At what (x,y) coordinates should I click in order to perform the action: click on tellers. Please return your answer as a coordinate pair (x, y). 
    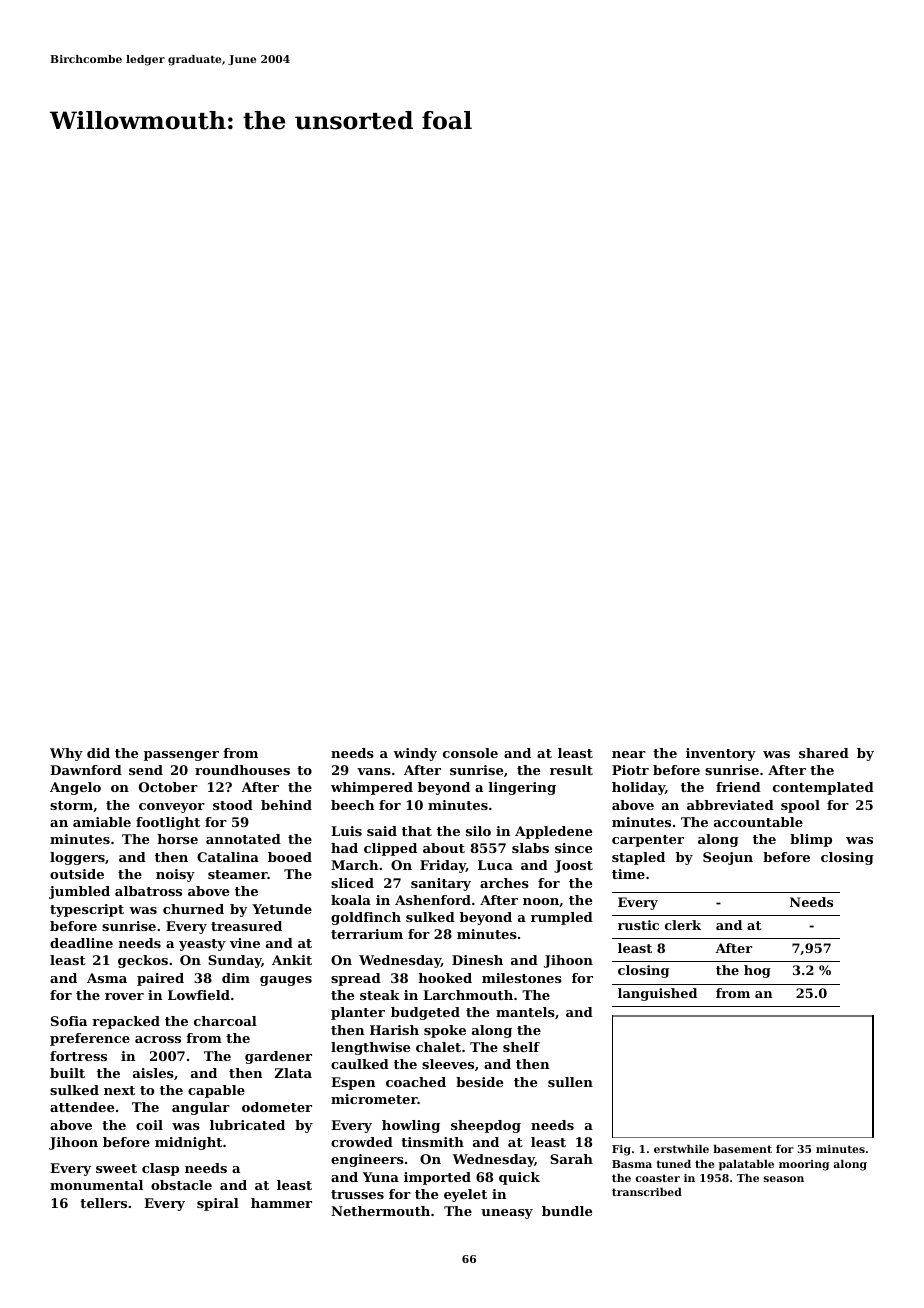
    Looking at the image, I should click on (103, 1203).
